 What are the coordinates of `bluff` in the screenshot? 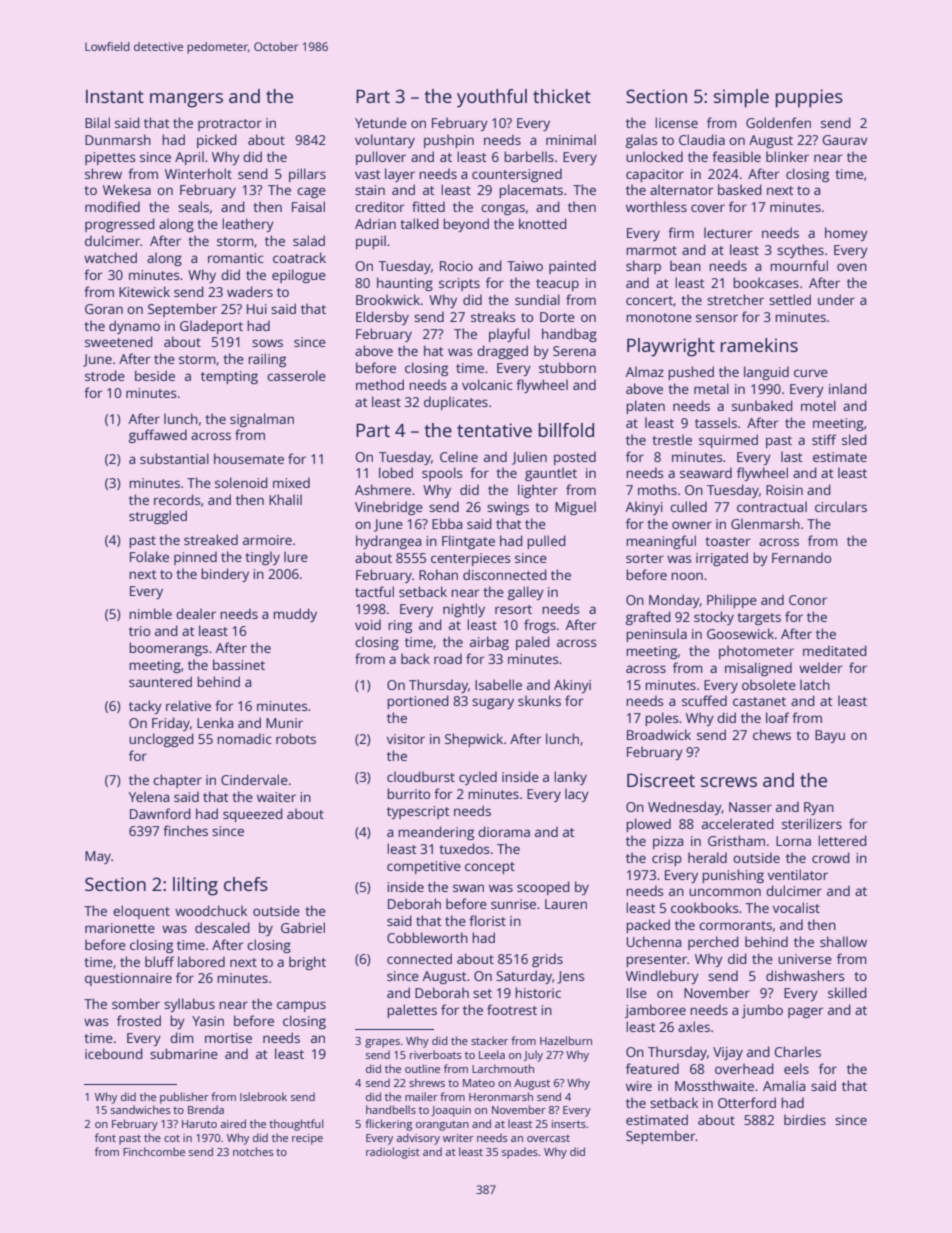 It's located at (159, 961).
